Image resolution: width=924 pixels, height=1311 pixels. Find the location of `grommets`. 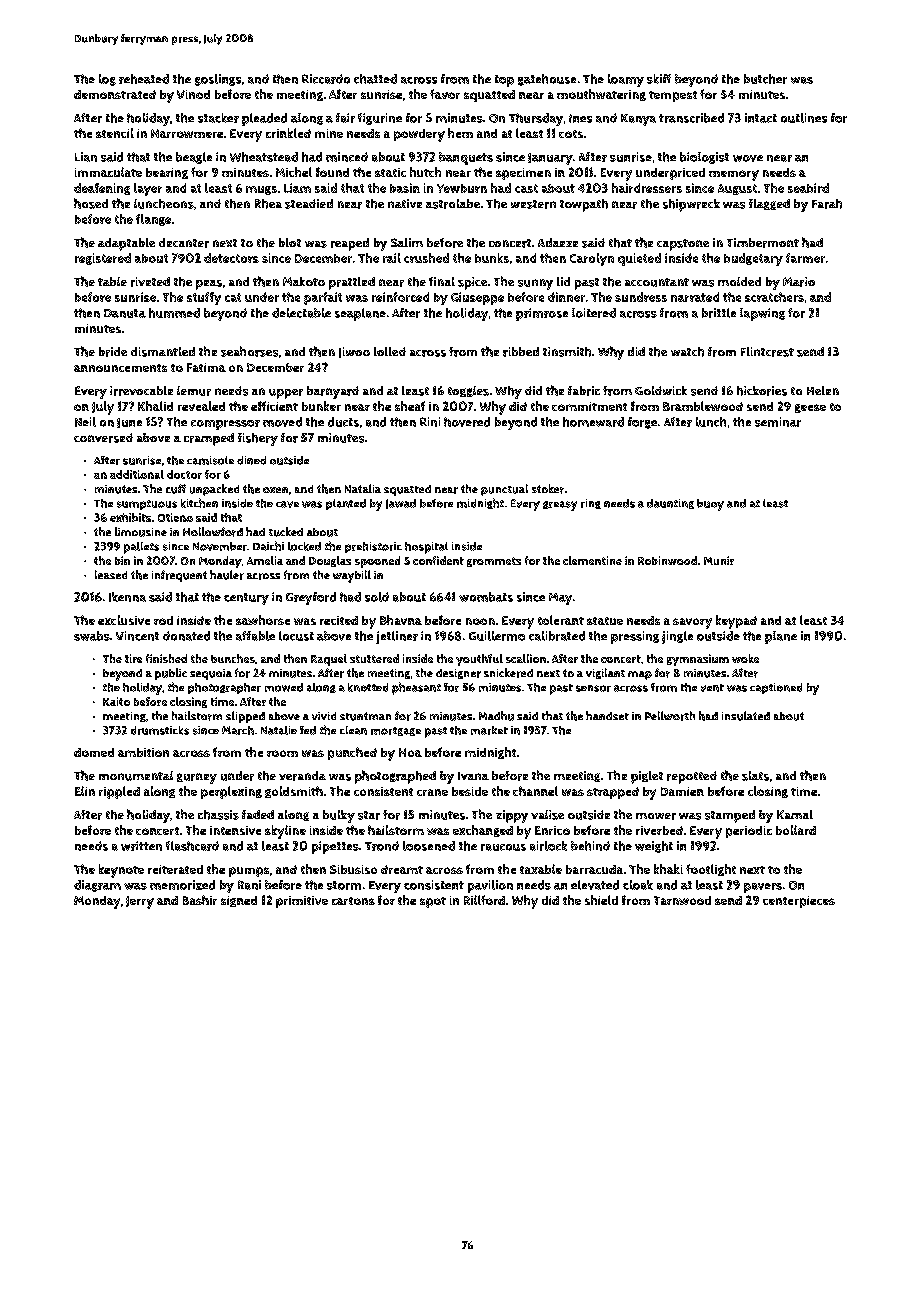

grommets is located at coordinates (494, 562).
